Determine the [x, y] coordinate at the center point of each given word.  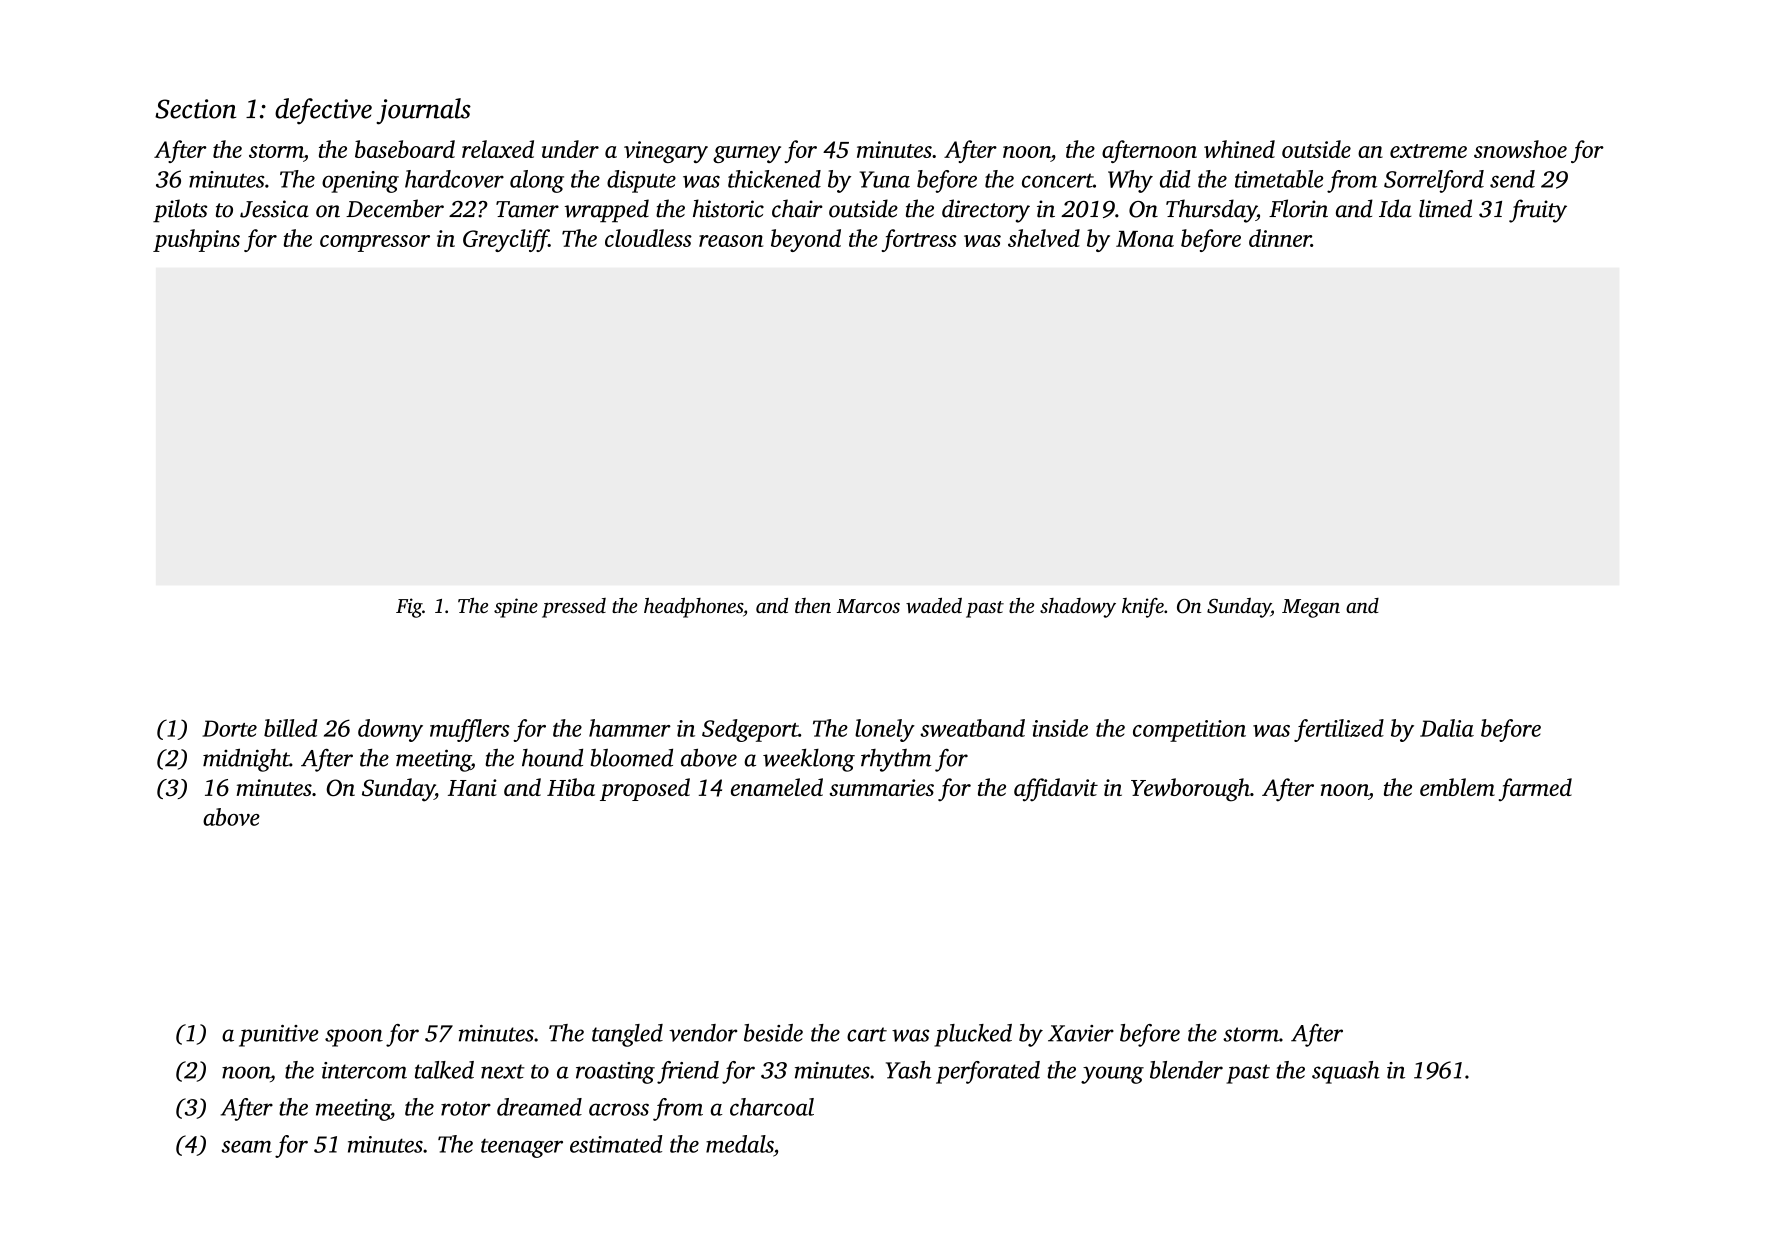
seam [246, 1147]
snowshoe [1520, 149]
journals [423, 111]
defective [323, 111]
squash [1346, 1072]
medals [740, 1144]
